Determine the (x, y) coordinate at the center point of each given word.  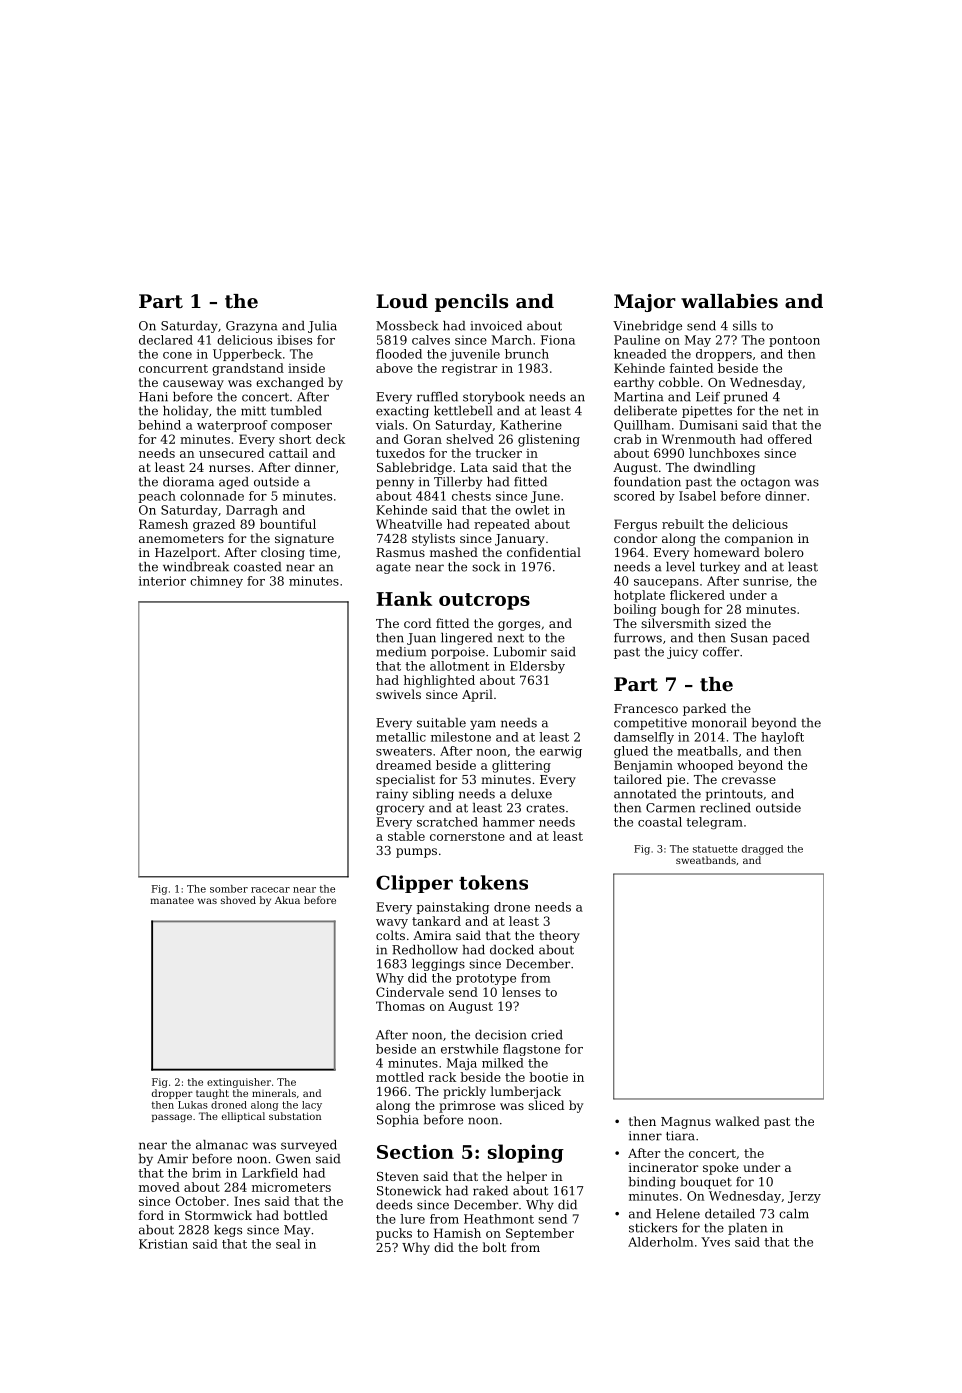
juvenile (475, 355)
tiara (680, 1136)
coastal (660, 822)
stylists (433, 539)
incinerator (663, 1167)
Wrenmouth (699, 439)
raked (490, 1191)
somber (229, 889)
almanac (222, 1145)
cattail (288, 453)
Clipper (414, 884)
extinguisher (239, 1083)
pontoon (794, 341)
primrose (467, 1107)
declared (166, 340)
